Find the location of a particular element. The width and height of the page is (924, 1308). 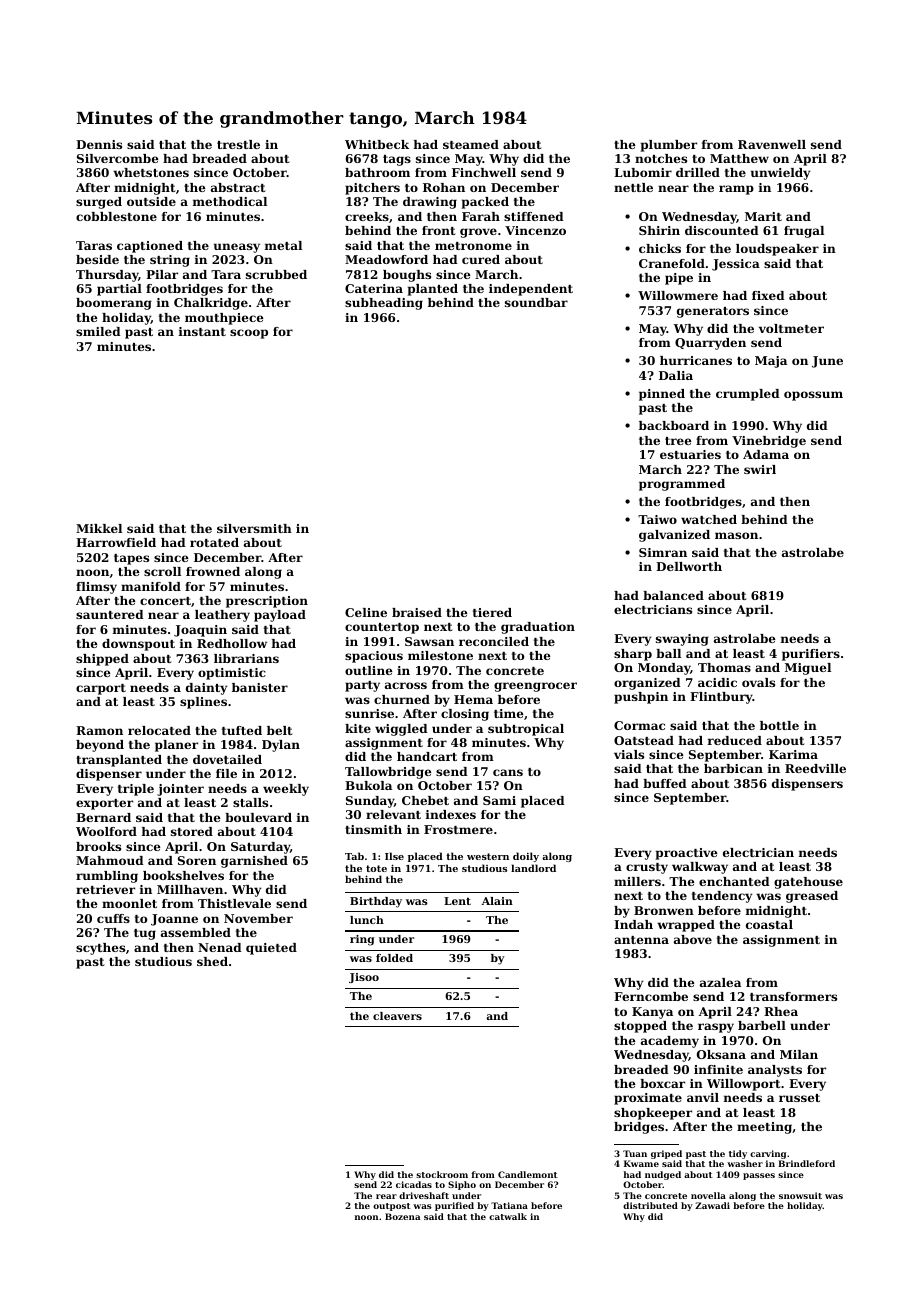

Candlemont is located at coordinates (528, 1174).
